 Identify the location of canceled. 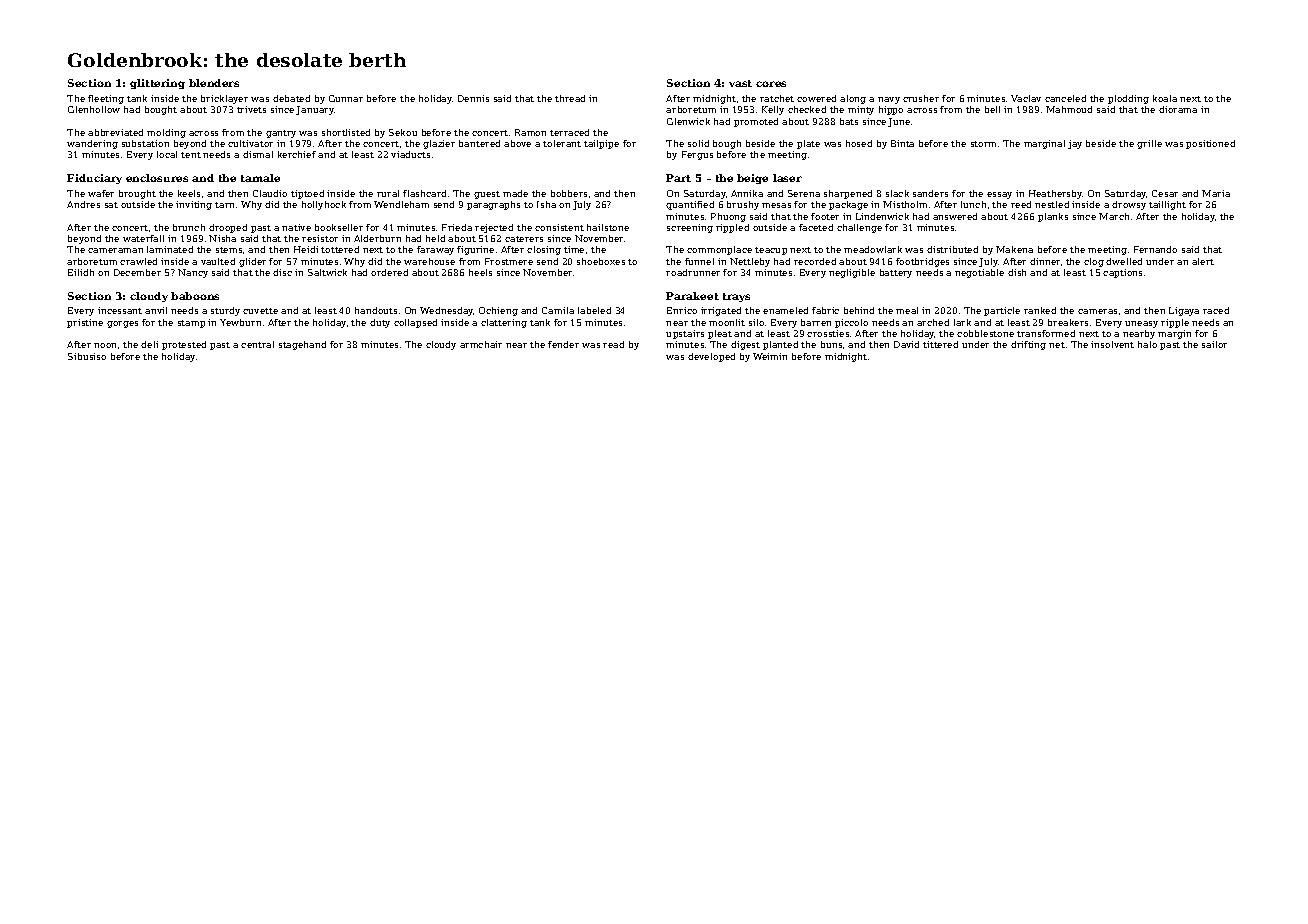
(1065, 98).
